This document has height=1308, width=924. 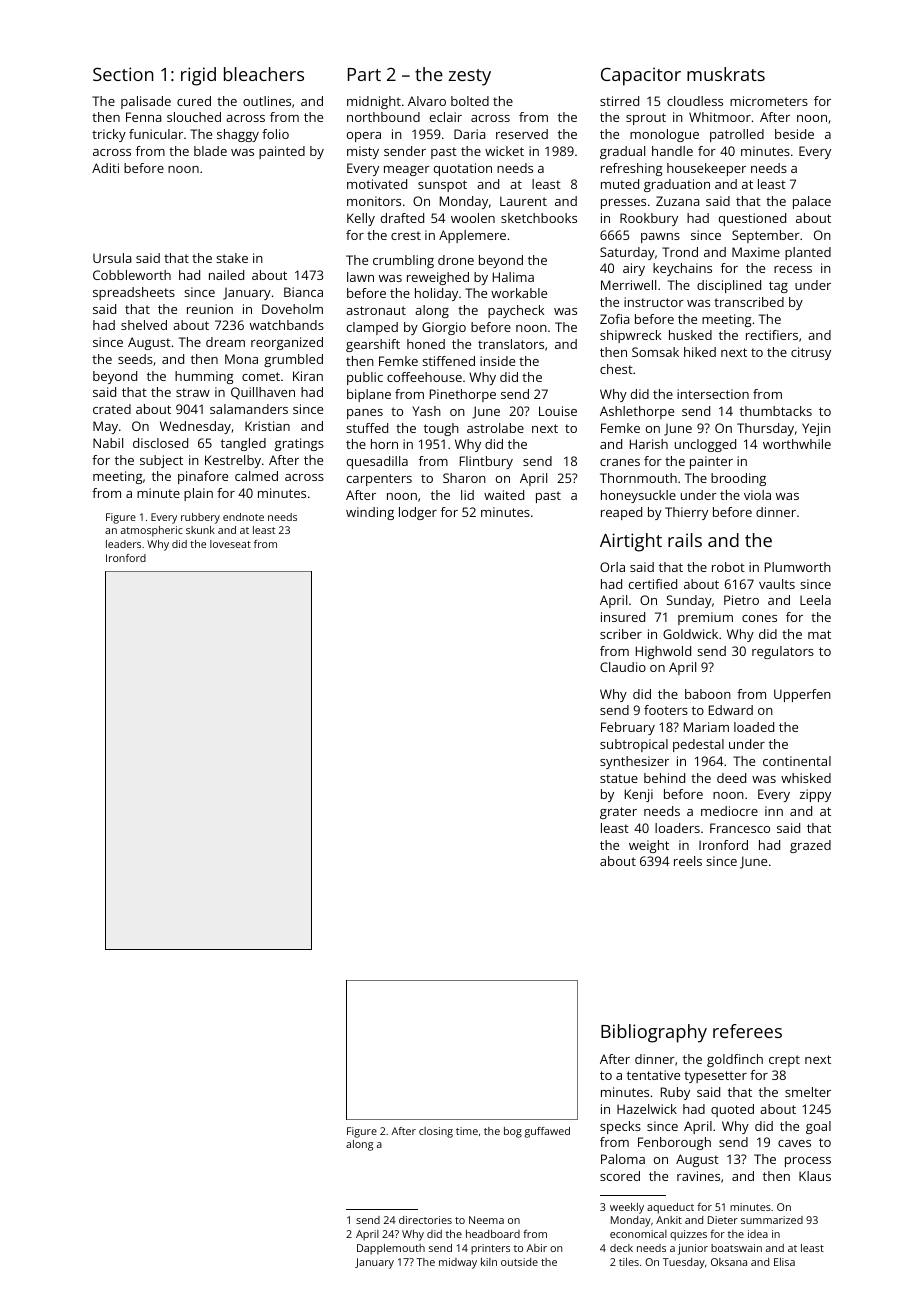 What do you see at coordinates (360, 277) in the document?
I see `lawn` at bounding box center [360, 277].
